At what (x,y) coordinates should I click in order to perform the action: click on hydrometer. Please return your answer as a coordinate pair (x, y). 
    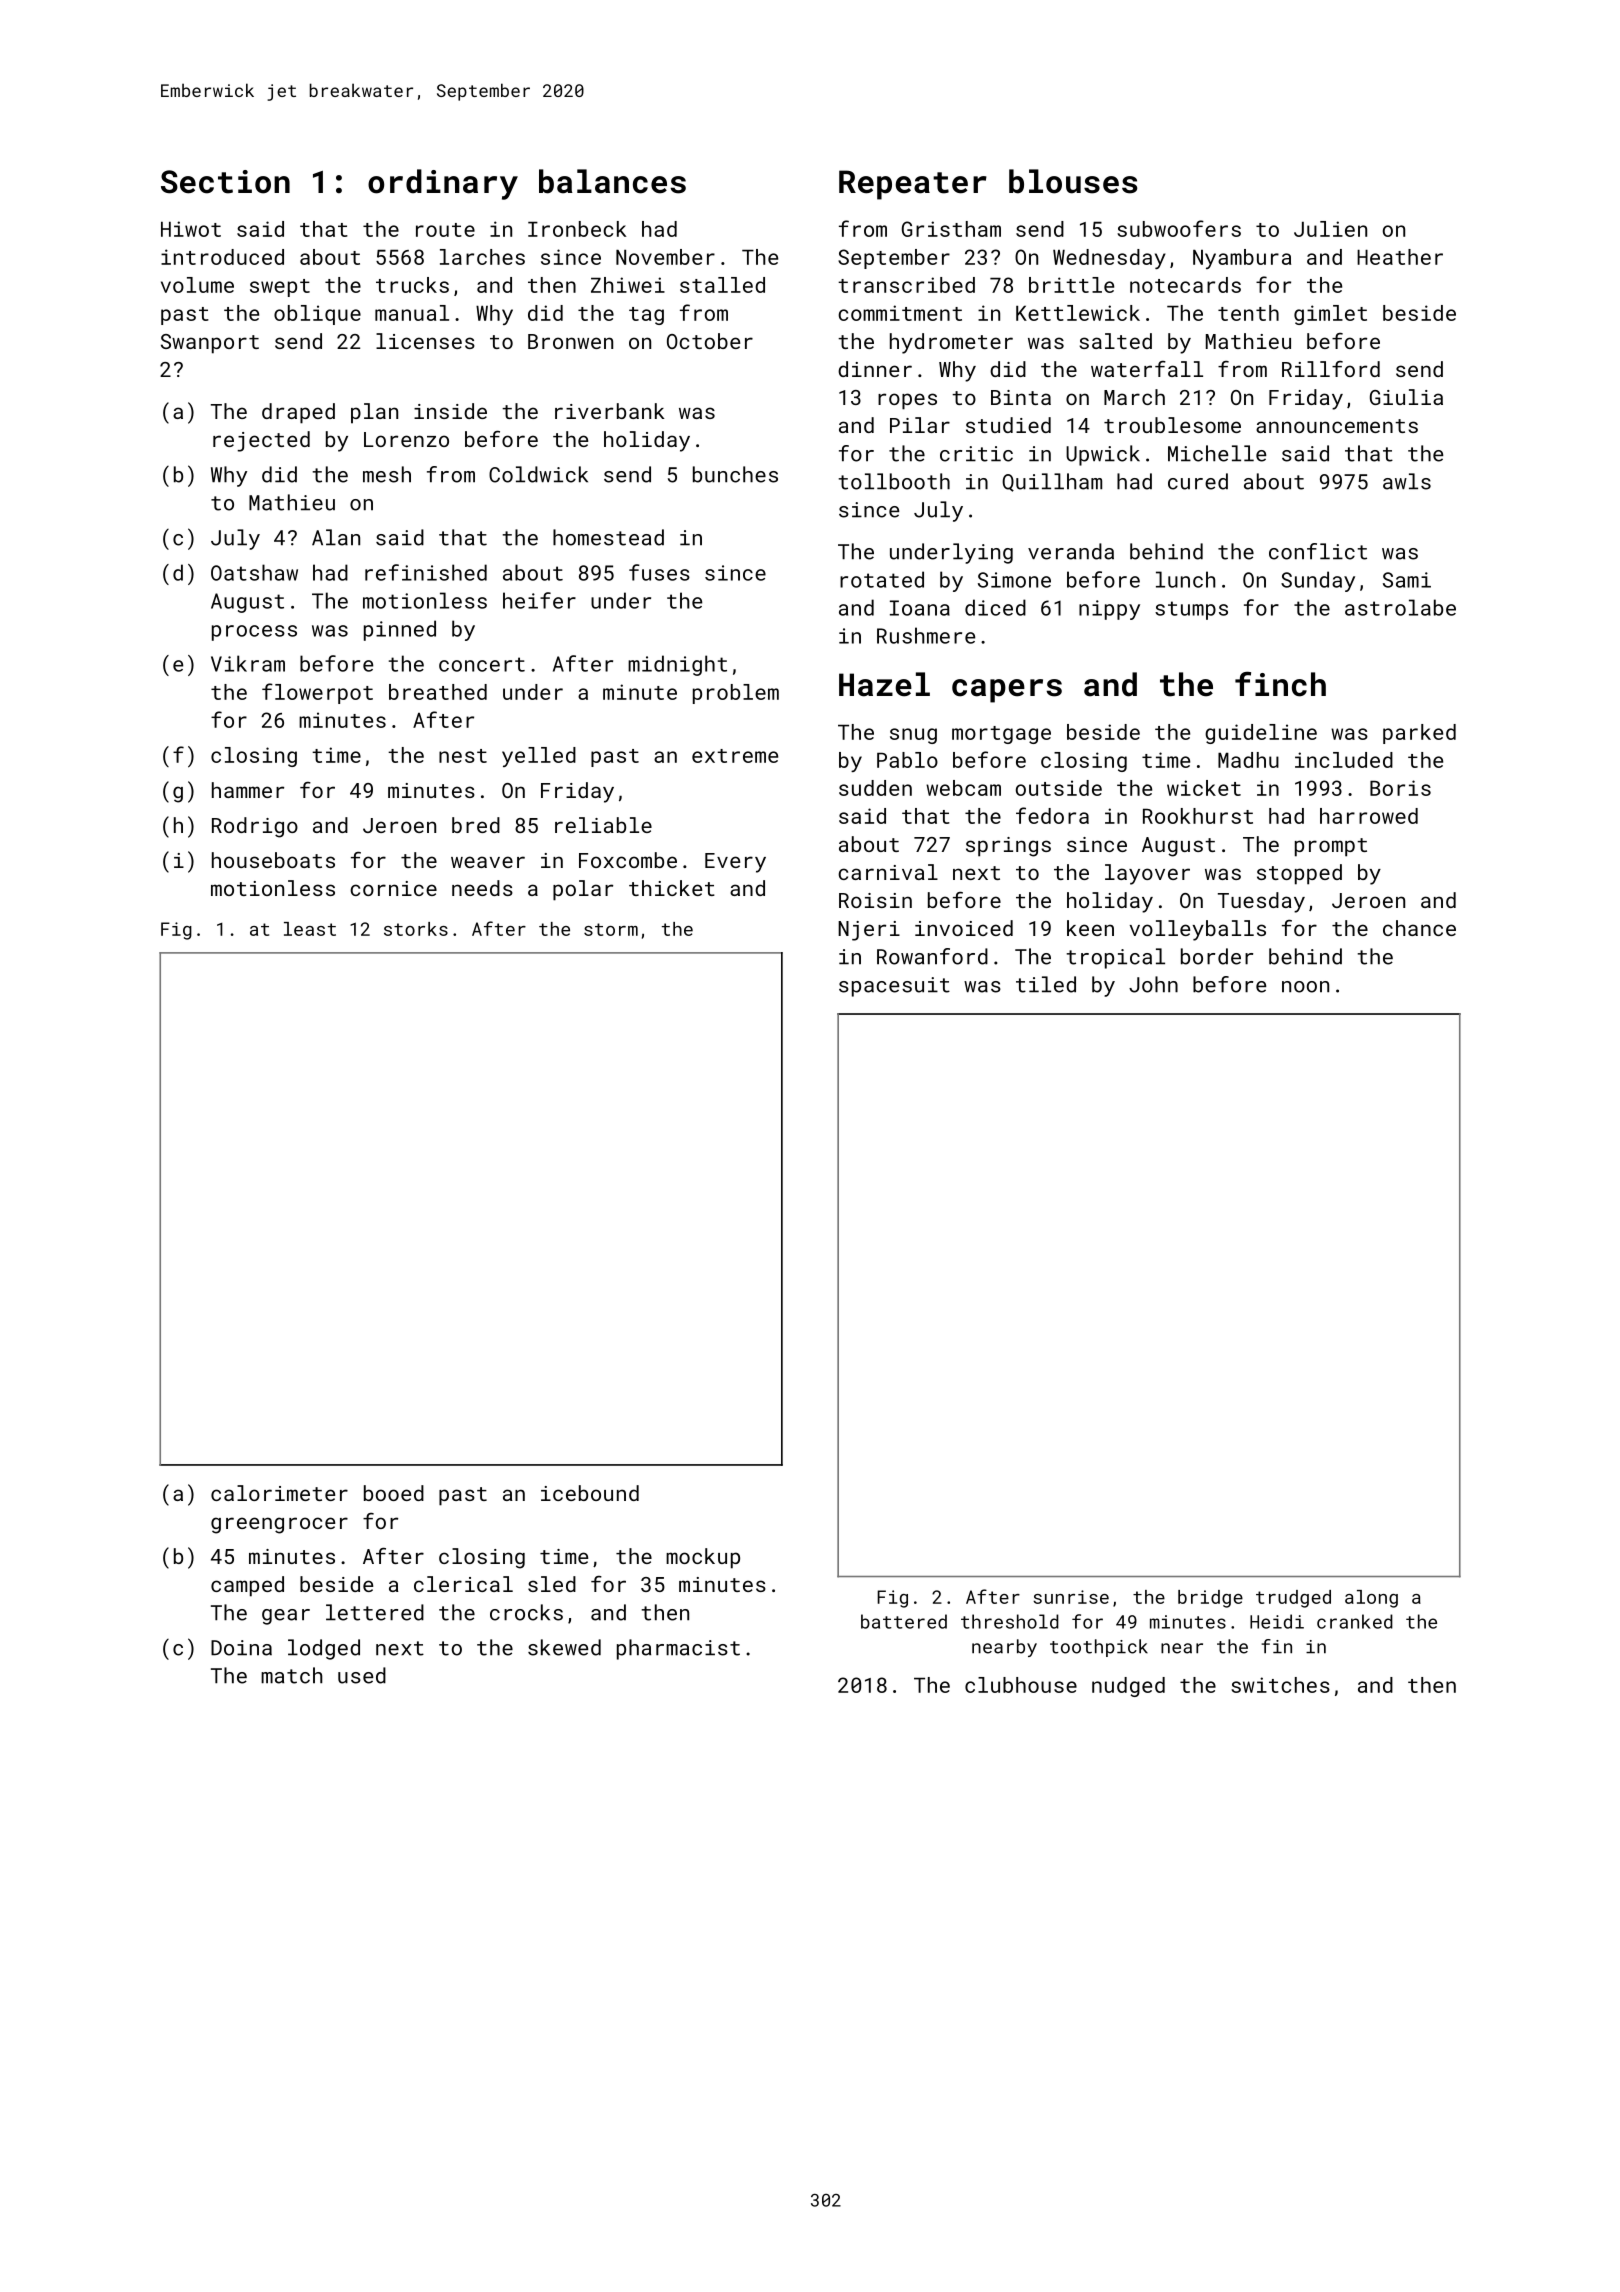
    Looking at the image, I should click on (951, 343).
